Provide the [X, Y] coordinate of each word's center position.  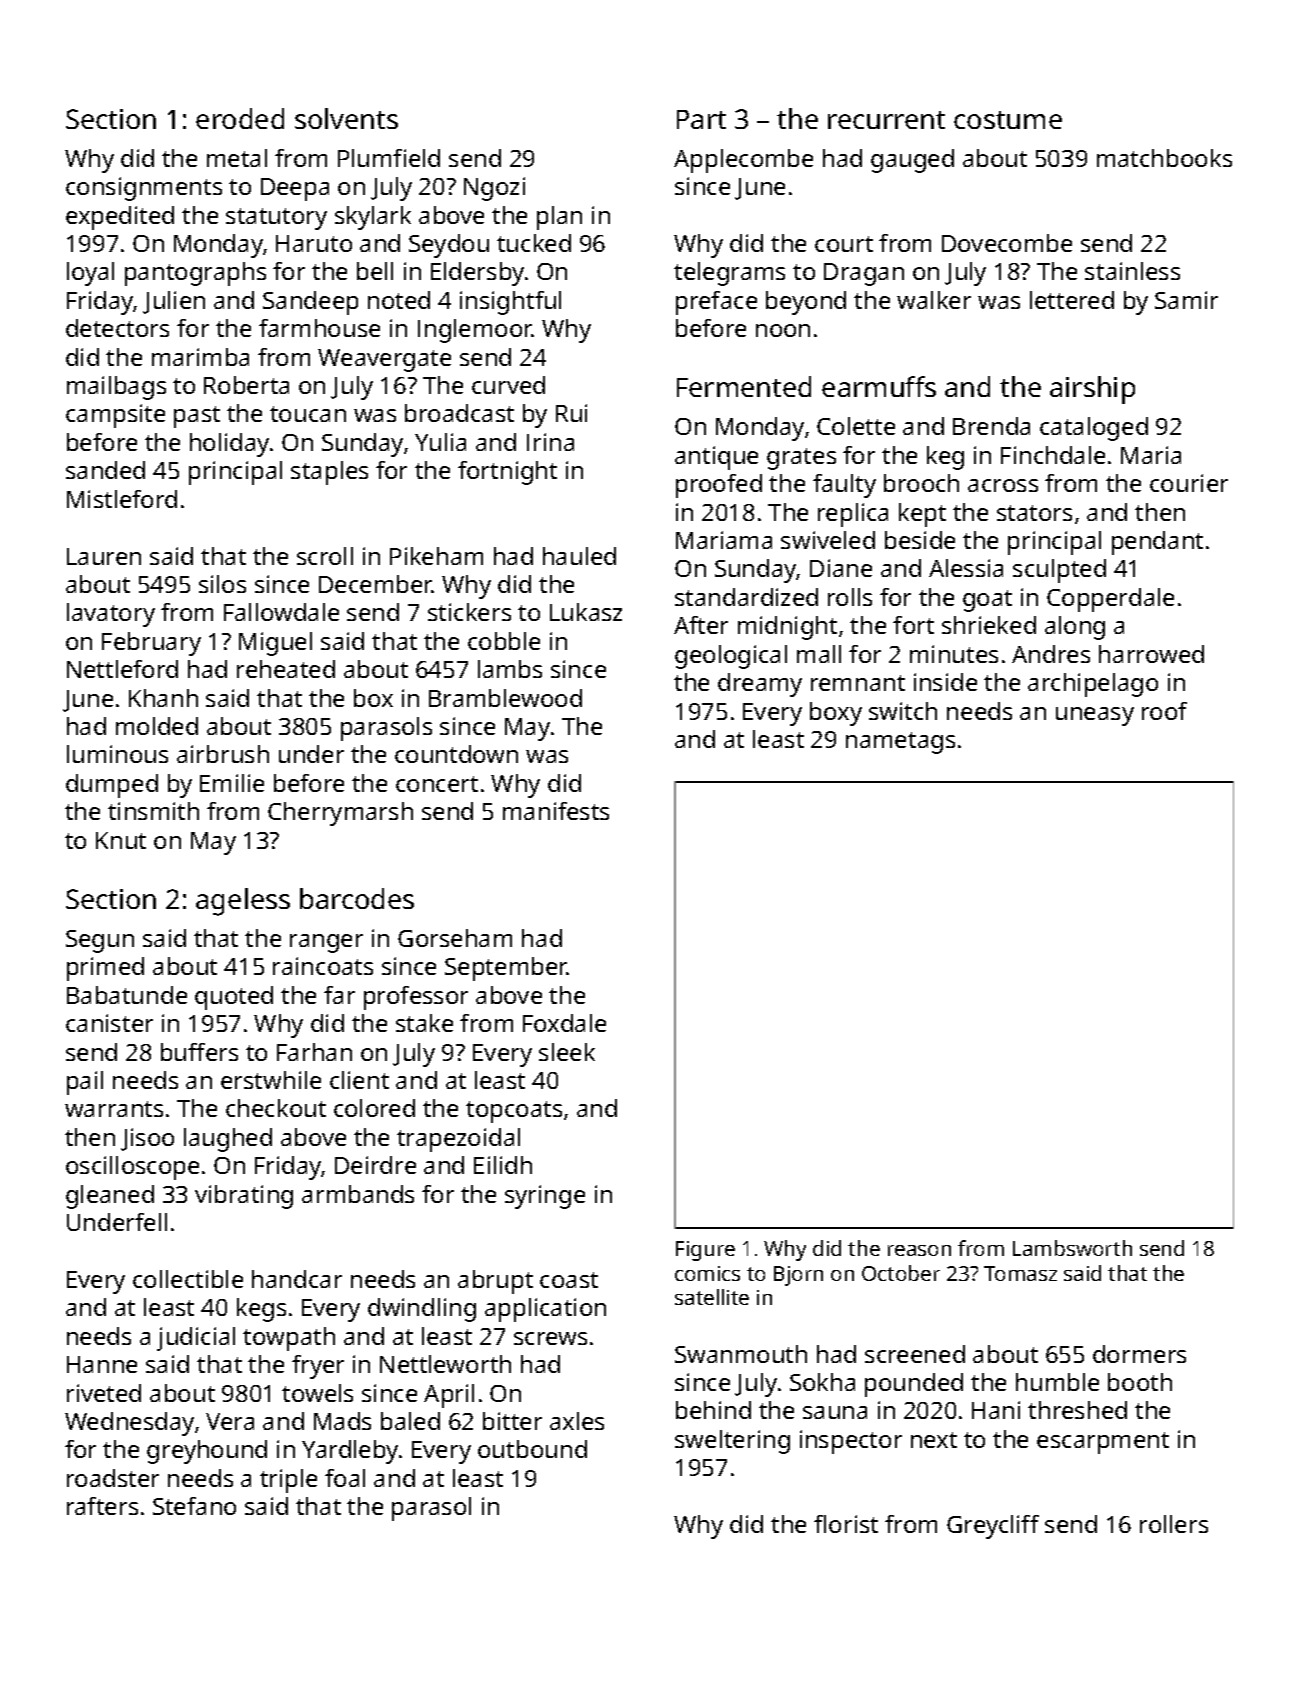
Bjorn [798, 1276]
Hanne [102, 1364]
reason [919, 1250]
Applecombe [743, 161]
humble [1057, 1382]
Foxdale [564, 1023]
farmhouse [319, 328]
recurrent [886, 120]
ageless [243, 902]
